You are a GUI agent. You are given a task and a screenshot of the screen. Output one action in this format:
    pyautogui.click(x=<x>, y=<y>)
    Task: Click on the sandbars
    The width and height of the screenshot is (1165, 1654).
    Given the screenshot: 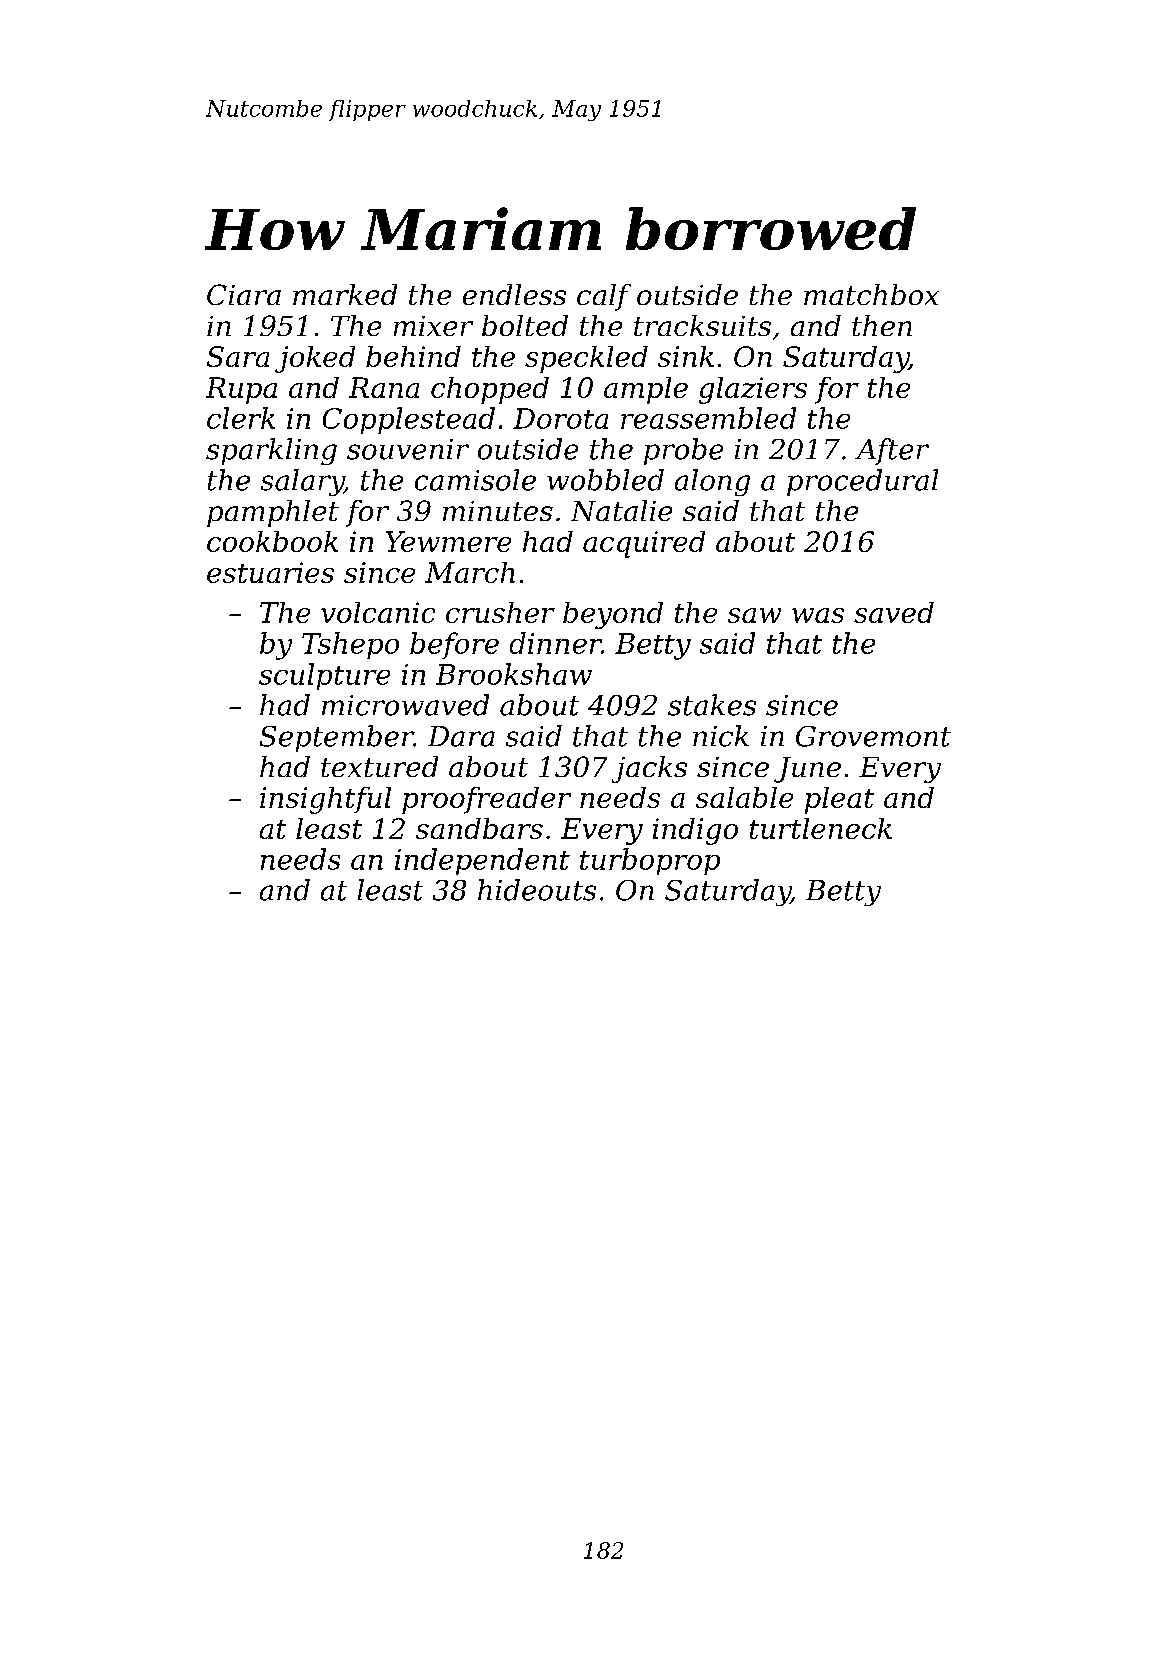 What is the action you would take?
    pyautogui.click(x=479, y=828)
